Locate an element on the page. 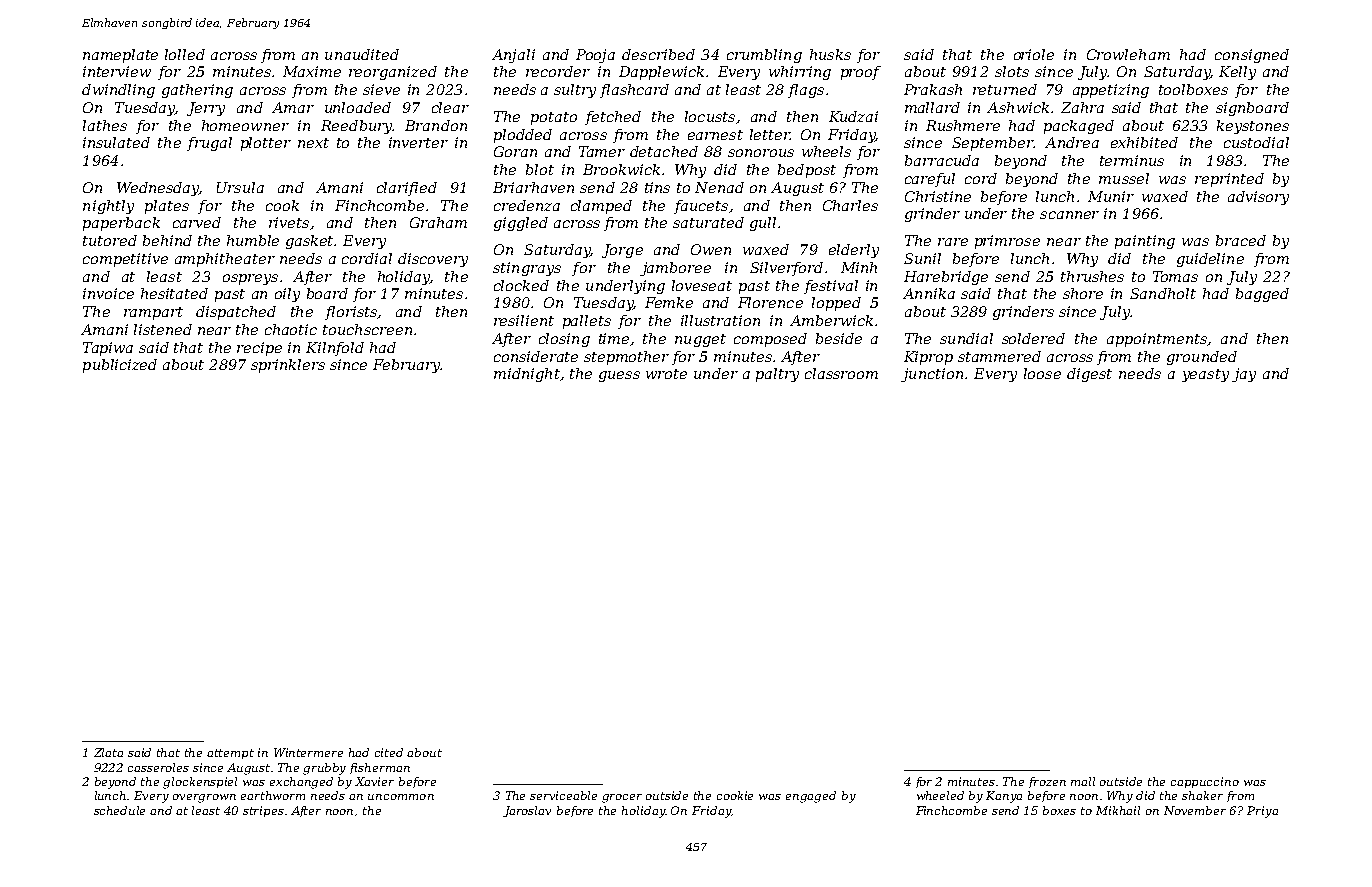 The image size is (1372, 887). reprinted is located at coordinates (1229, 180).
